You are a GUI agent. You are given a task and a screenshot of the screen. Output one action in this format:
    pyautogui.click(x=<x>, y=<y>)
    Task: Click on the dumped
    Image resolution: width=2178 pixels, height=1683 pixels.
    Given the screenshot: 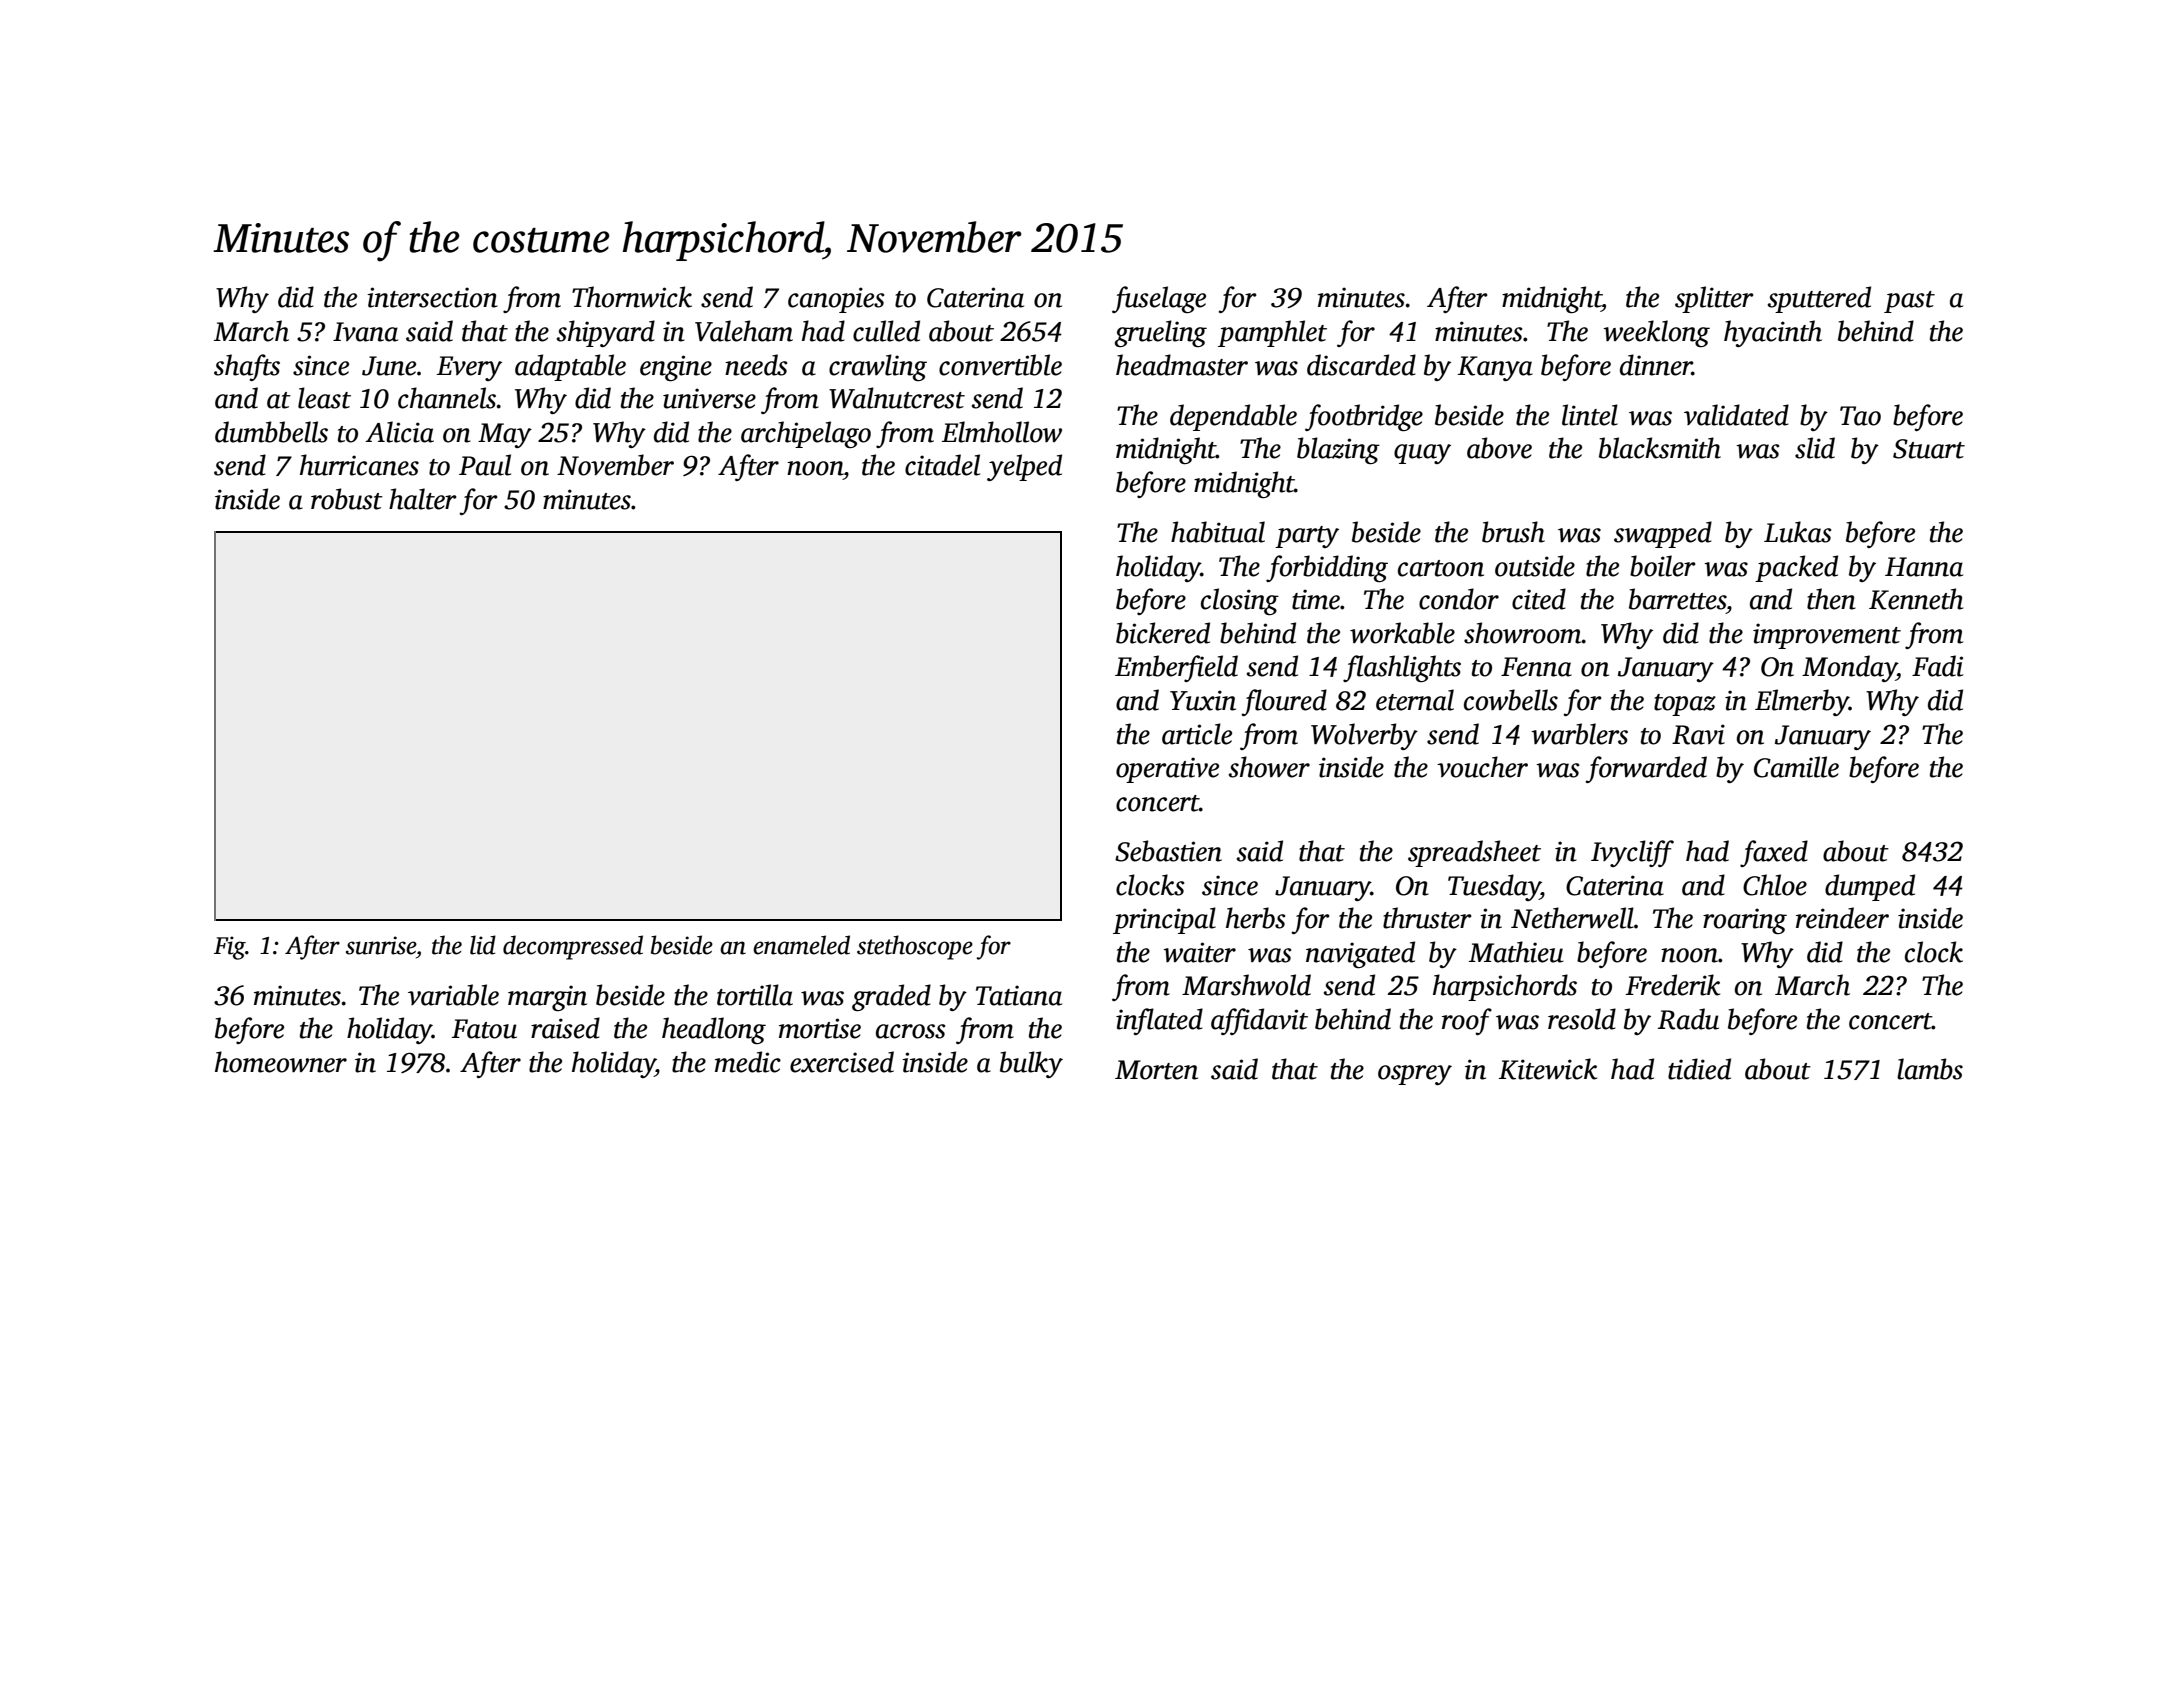 What is the action you would take?
    pyautogui.click(x=1870, y=887)
